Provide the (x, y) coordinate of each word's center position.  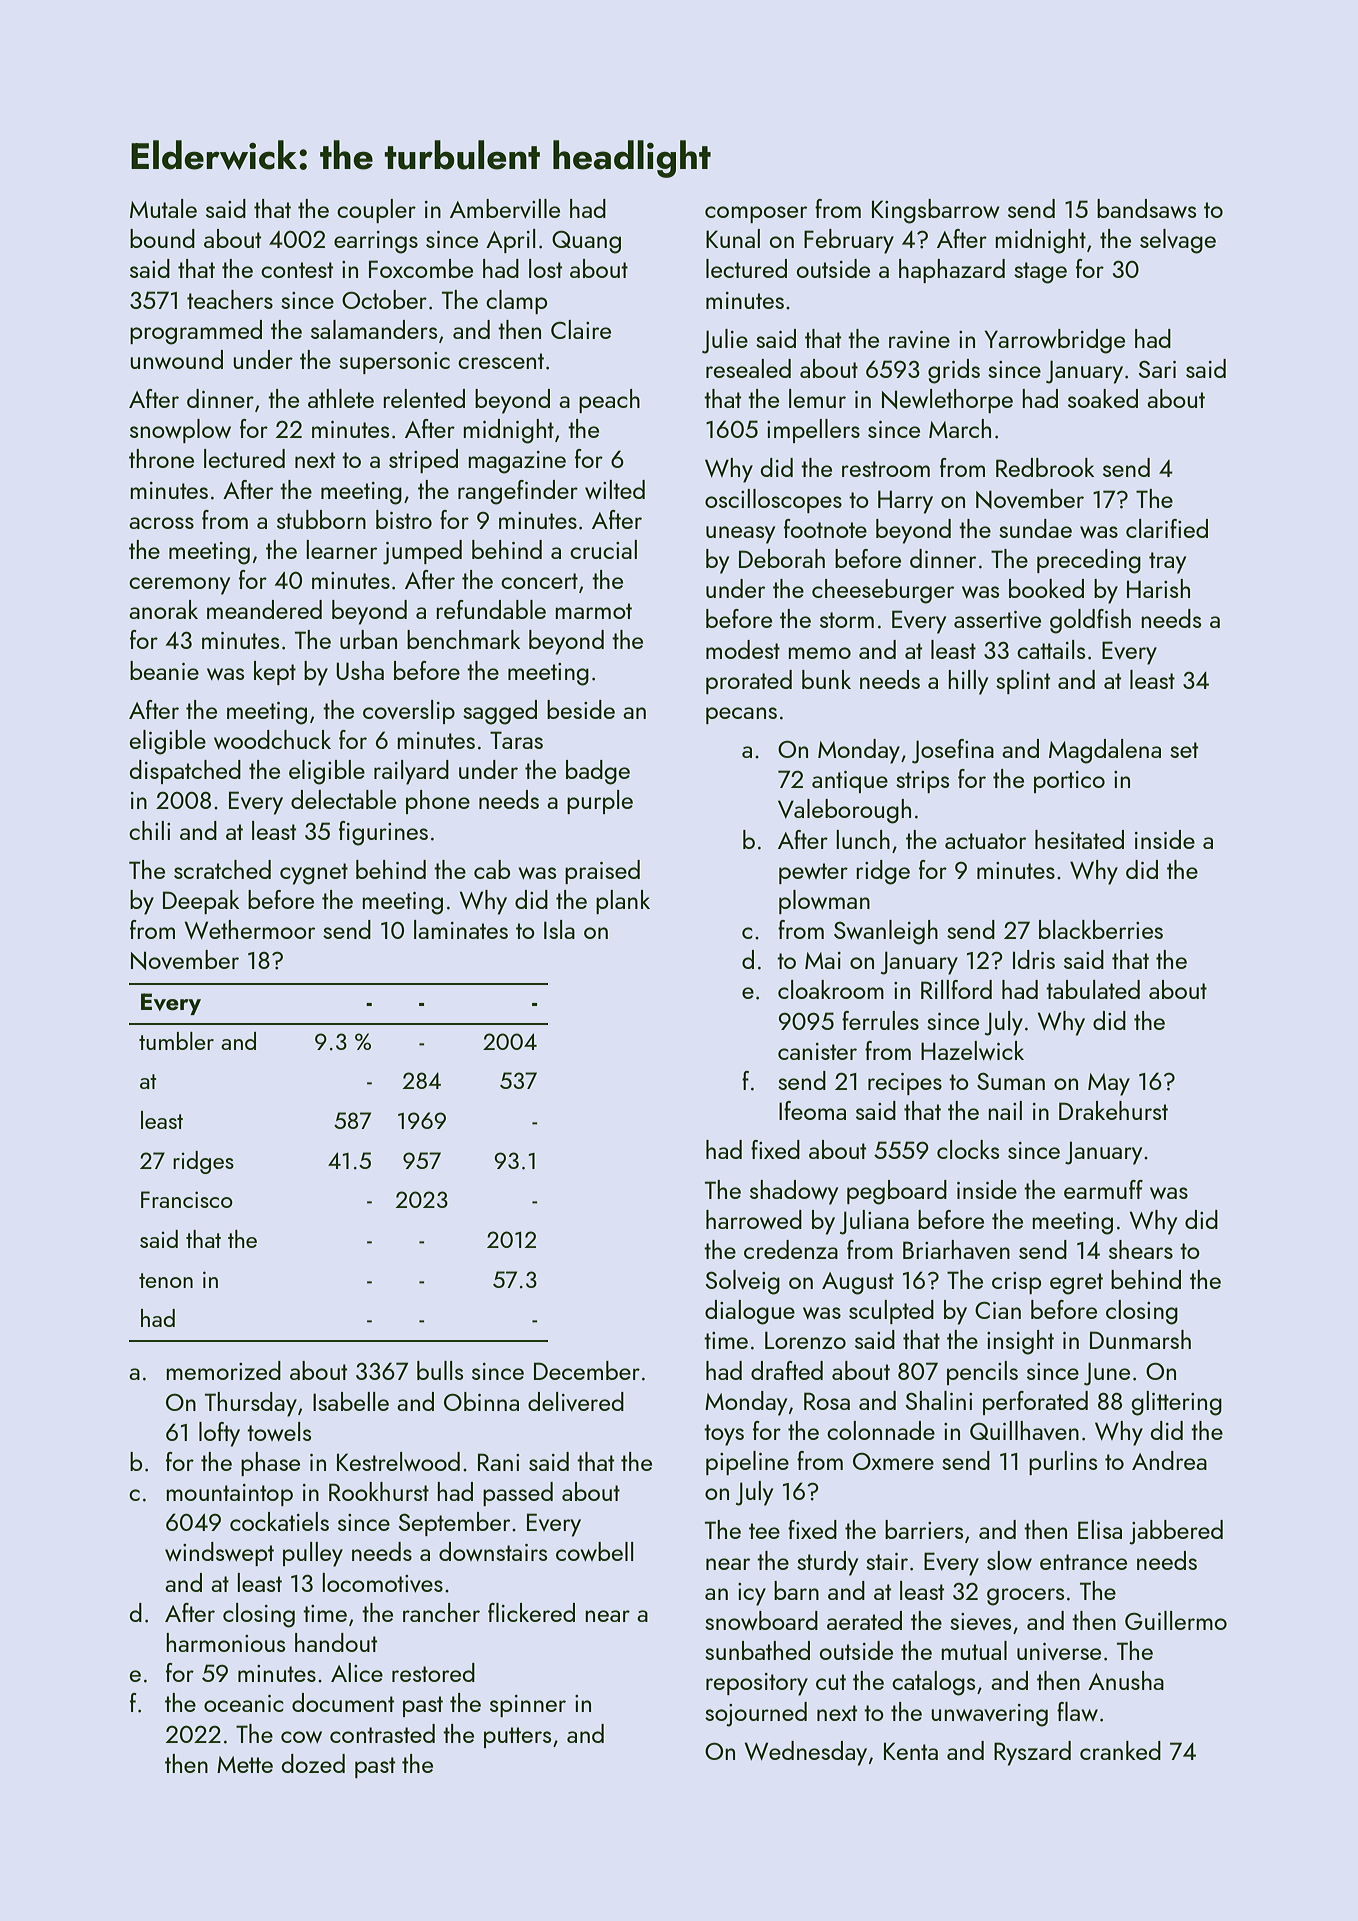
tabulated (1093, 989)
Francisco (187, 1199)
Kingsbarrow (936, 211)
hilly (968, 682)
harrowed (754, 1219)
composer (756, 214)
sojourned (756, 1714)
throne (161, 458)
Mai (823, 960)
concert (539, 581)
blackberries (1101, 929)
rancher (441, 1612)
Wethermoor (250, 929)
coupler (376, 211)
